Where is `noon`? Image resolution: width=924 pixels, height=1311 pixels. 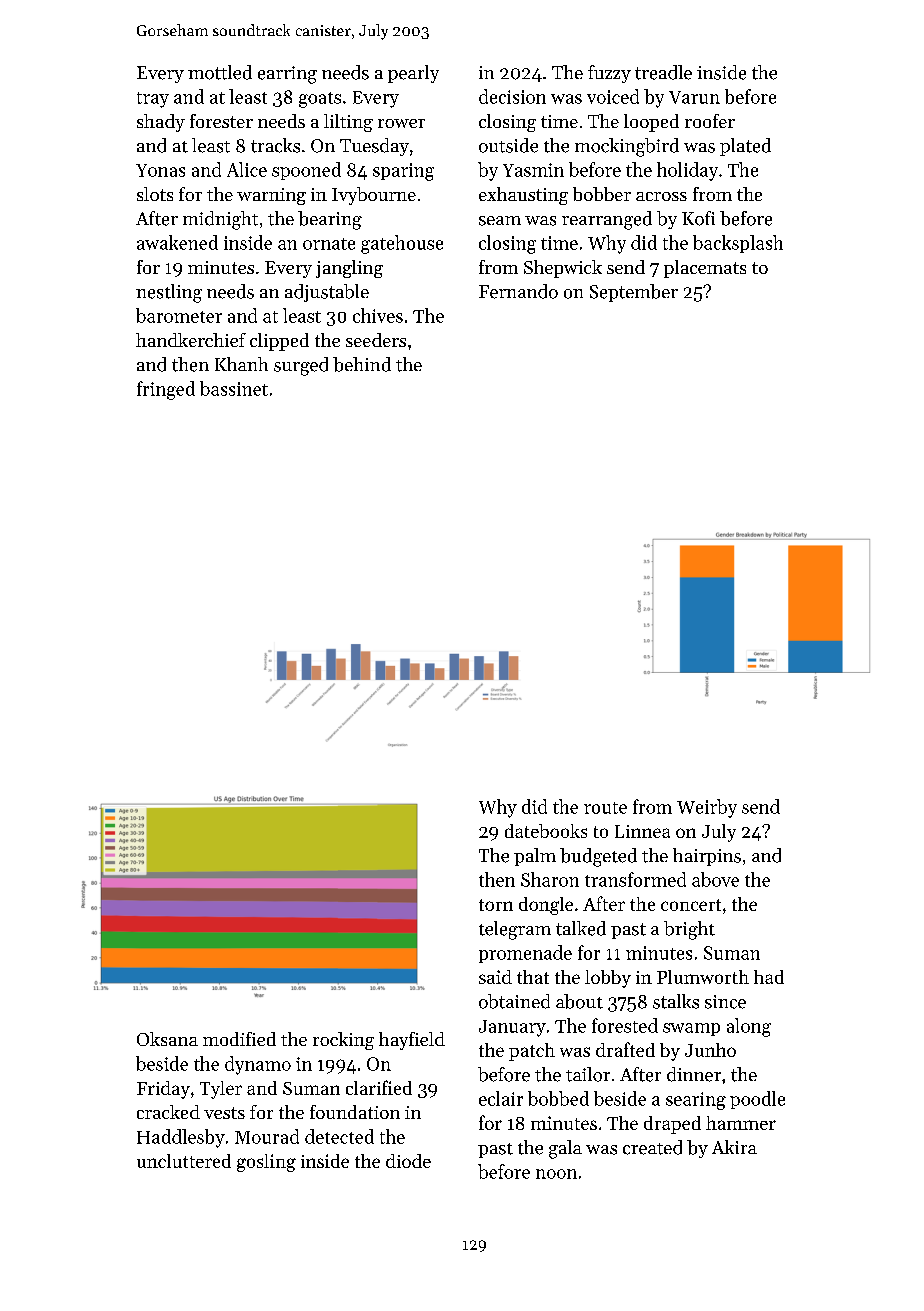 noon is located at coordinates (556, 1174).
